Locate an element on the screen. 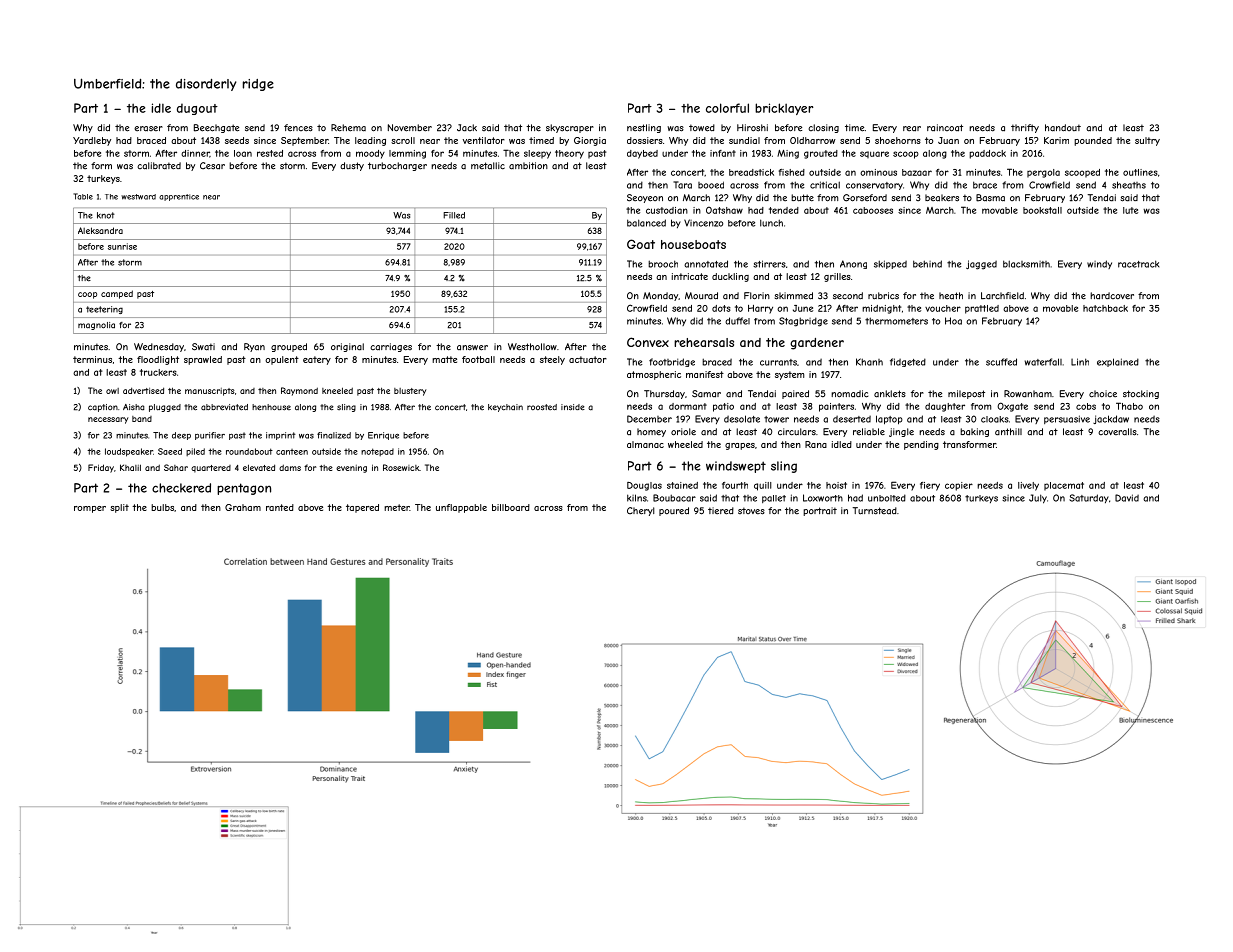 The width and height of the screenshot is (1233, 952). ominous is located at coordinates (878, 172).
